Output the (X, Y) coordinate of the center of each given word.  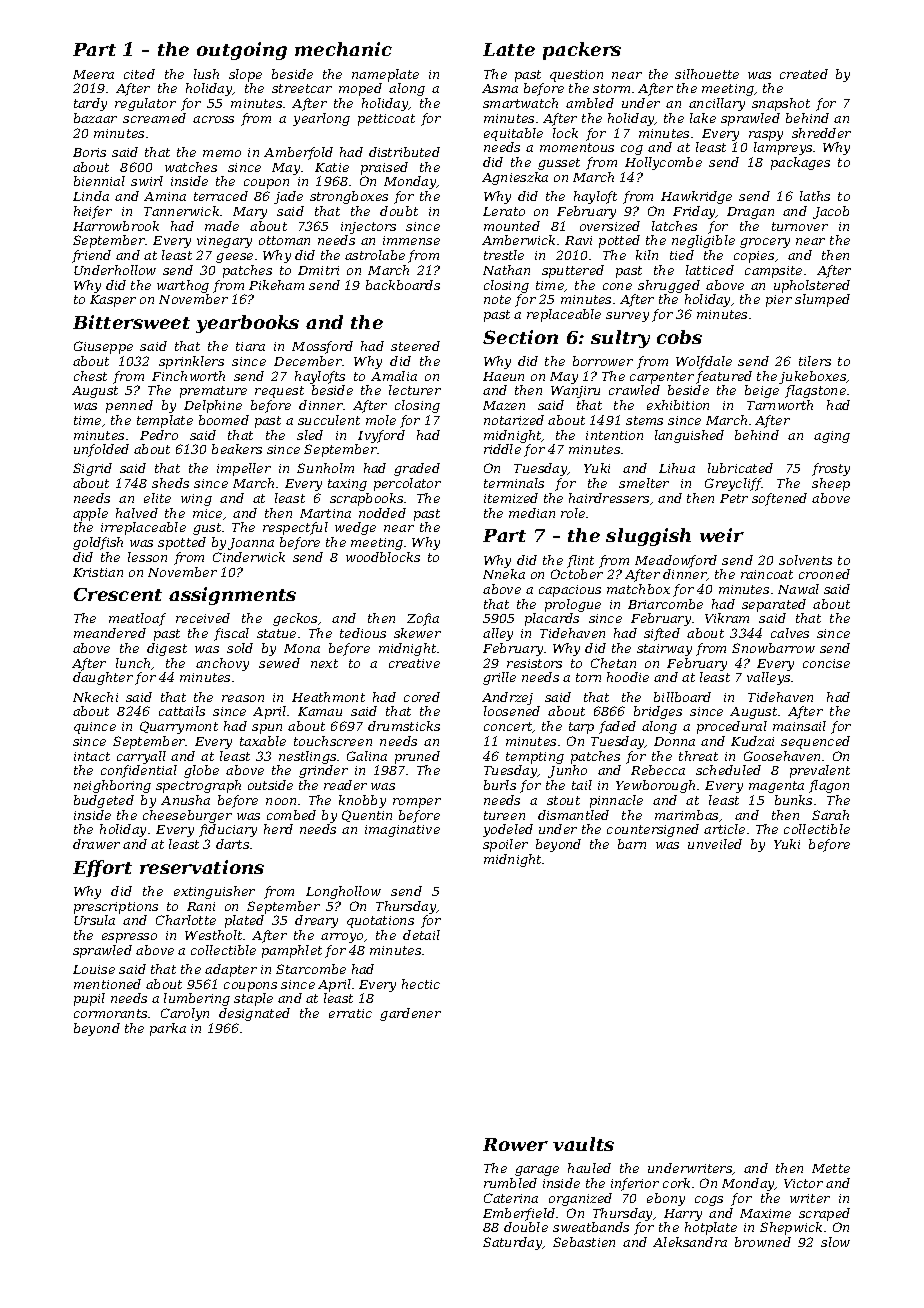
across (213, 119)
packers (582, 51)
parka (168, 1029)
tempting (535, 758)
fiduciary (228, 830)
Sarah (830, 815)
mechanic (343, 49)
